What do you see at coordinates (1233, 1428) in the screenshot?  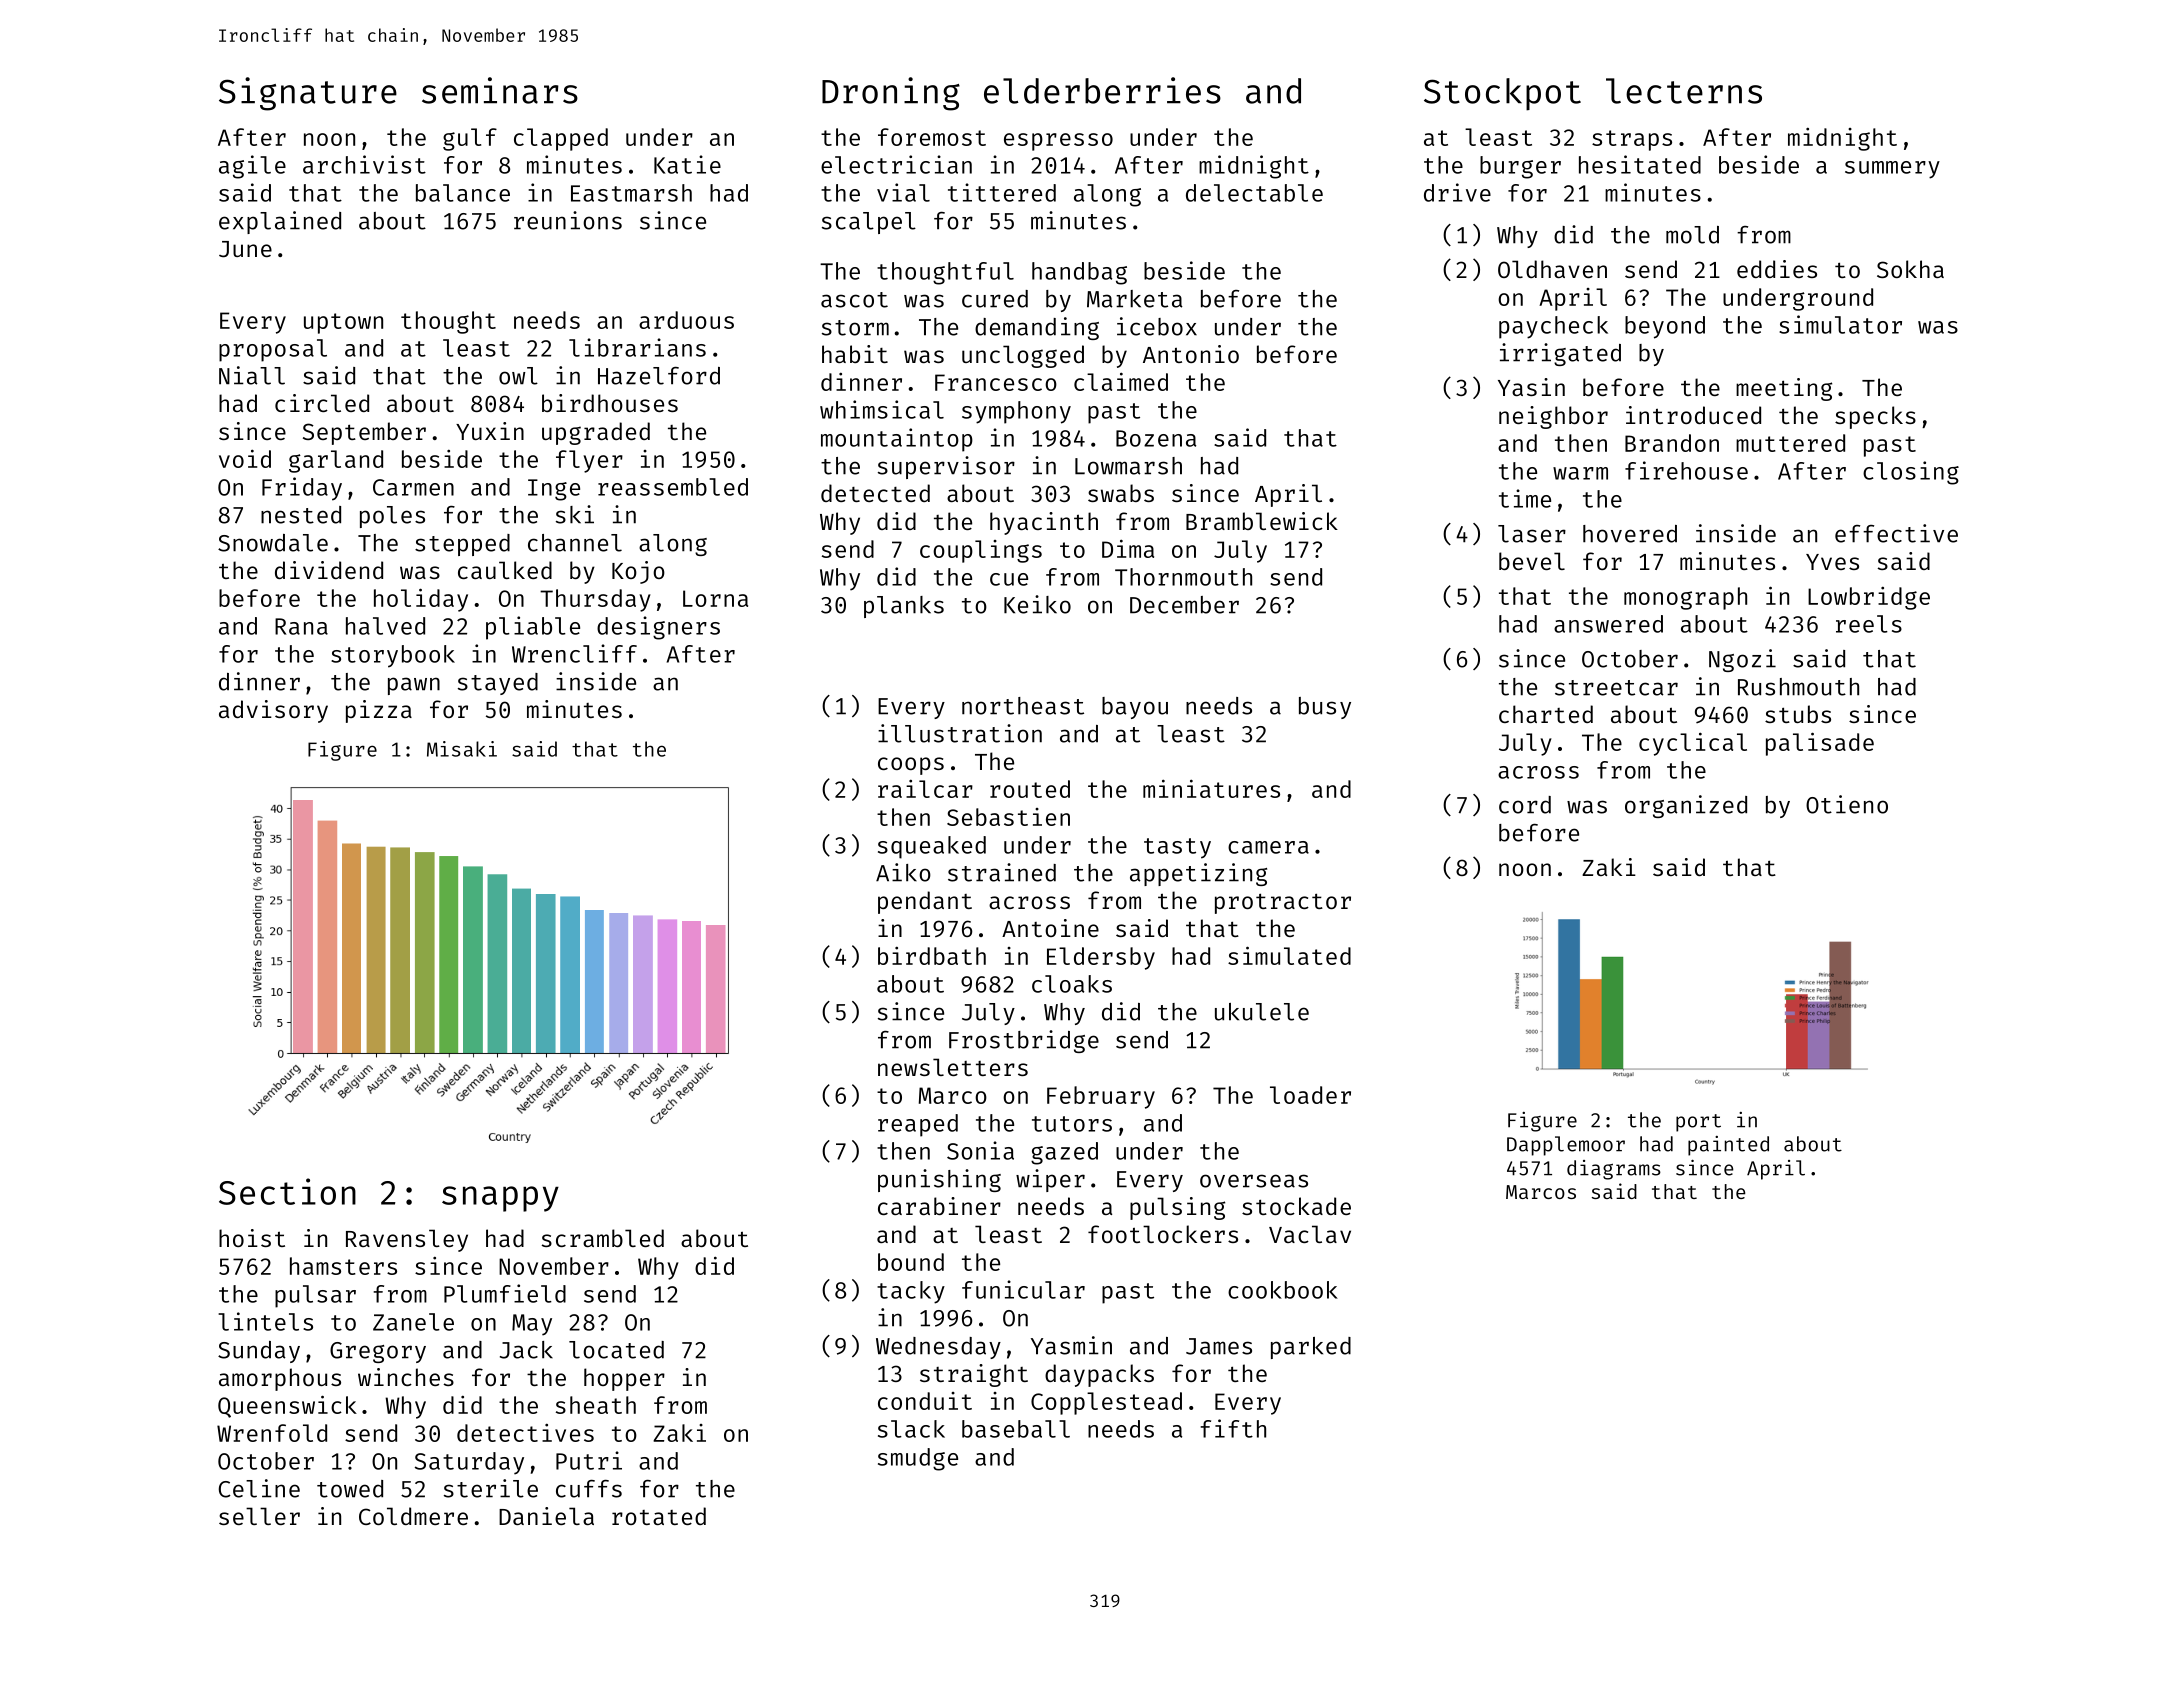 I see `fifth` at bounding box center [1233, 1428].
